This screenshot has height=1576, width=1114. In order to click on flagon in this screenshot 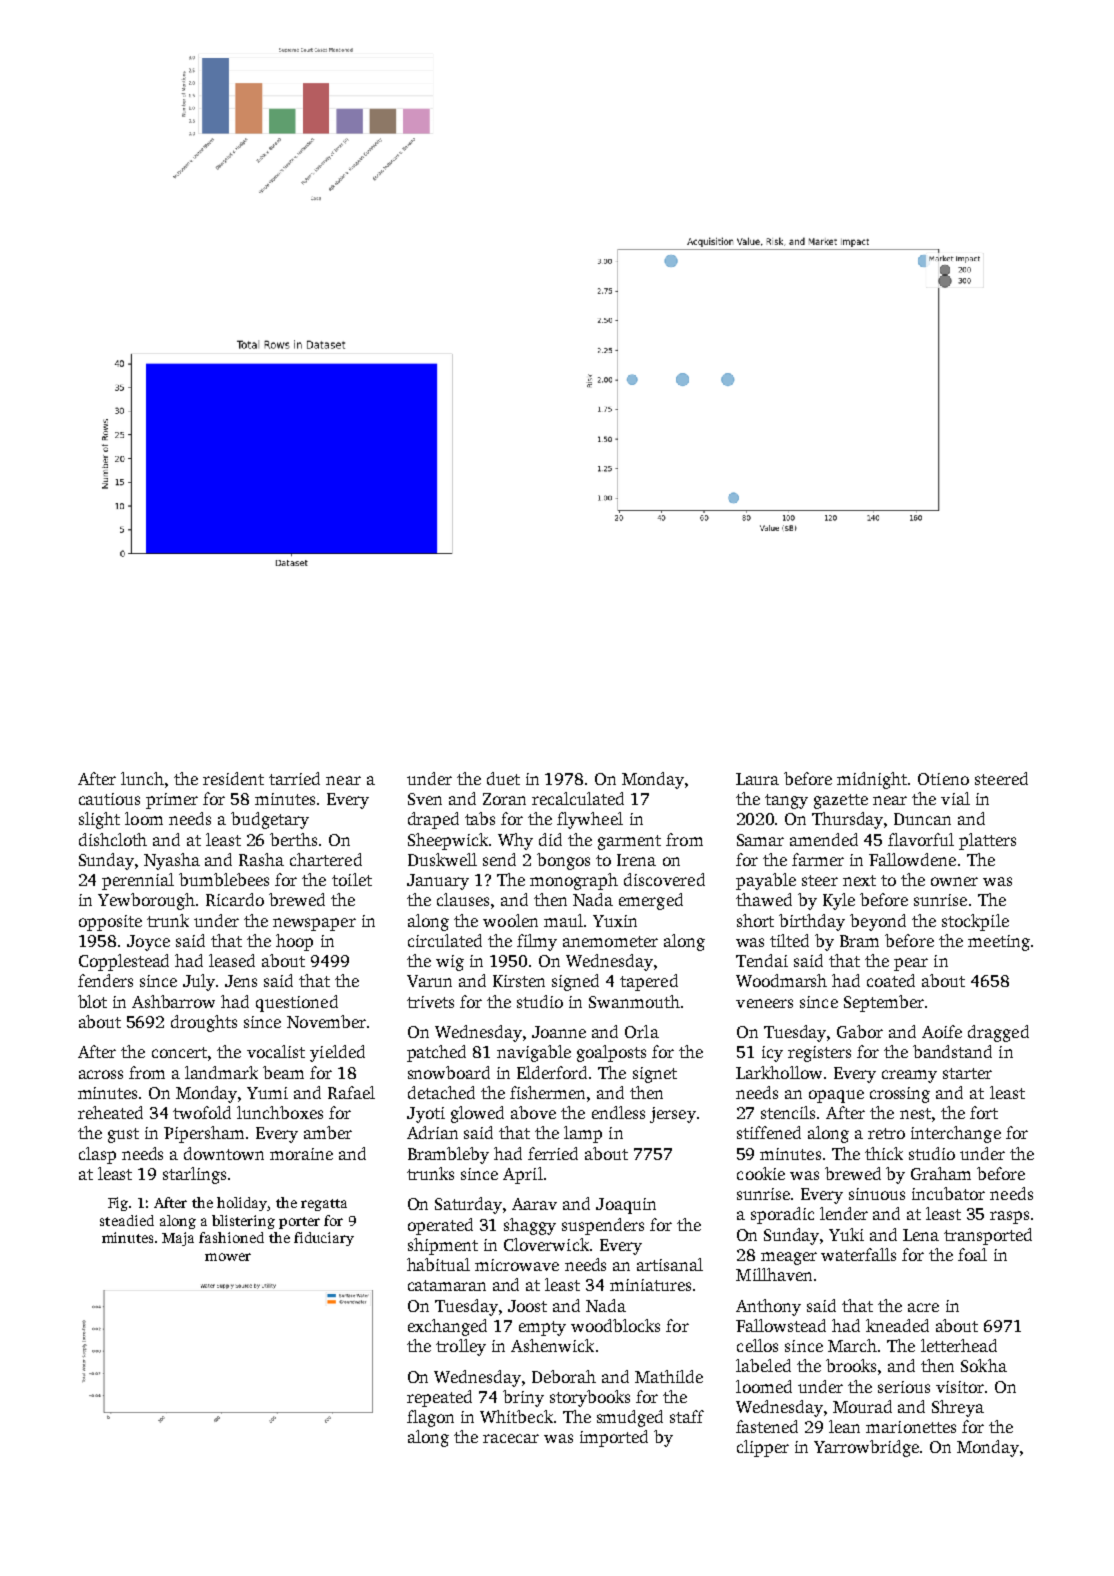, I will do `click(430, 1418)`.
